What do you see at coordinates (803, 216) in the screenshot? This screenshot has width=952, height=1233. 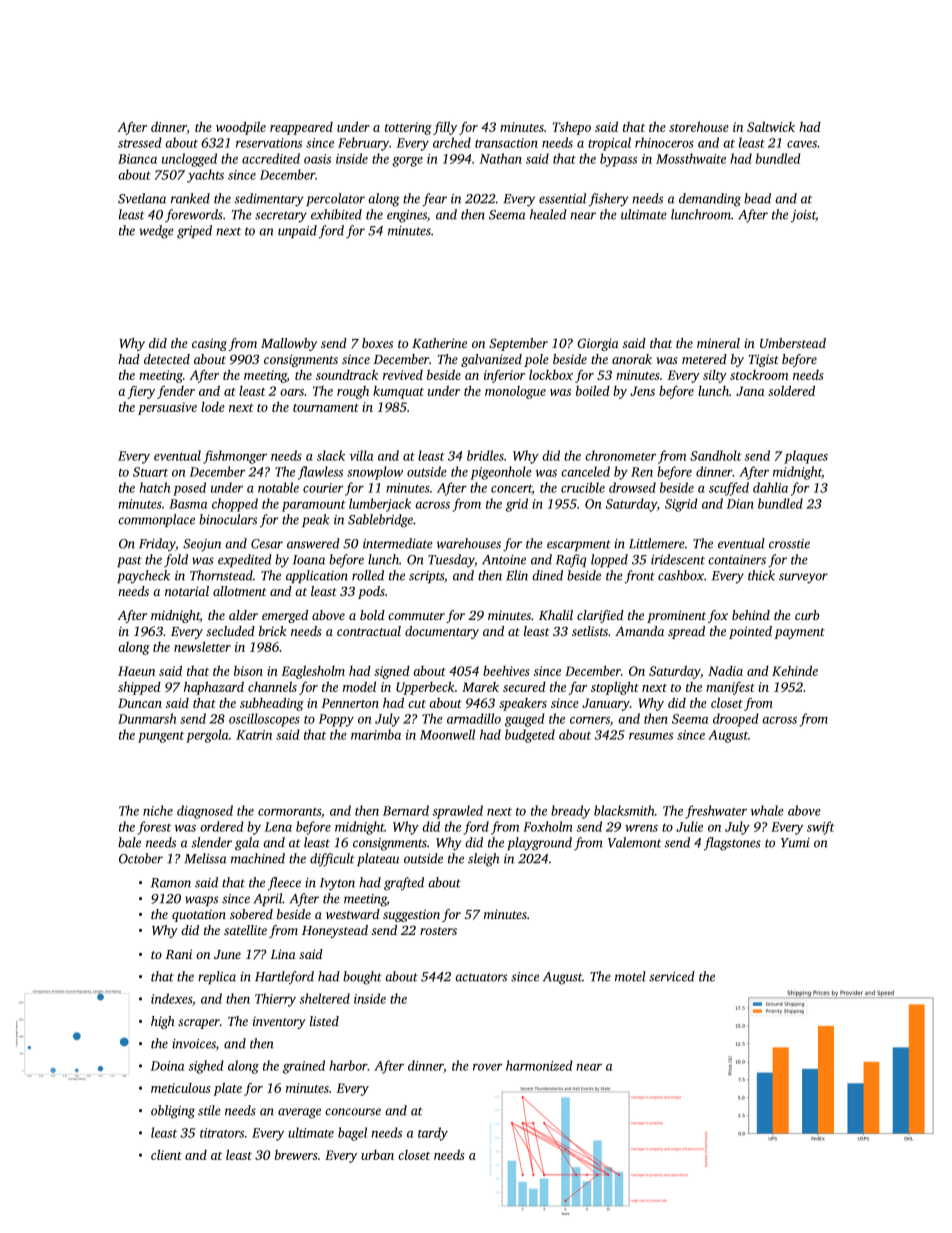 I see `joist` at bounding box center [803, 216].
